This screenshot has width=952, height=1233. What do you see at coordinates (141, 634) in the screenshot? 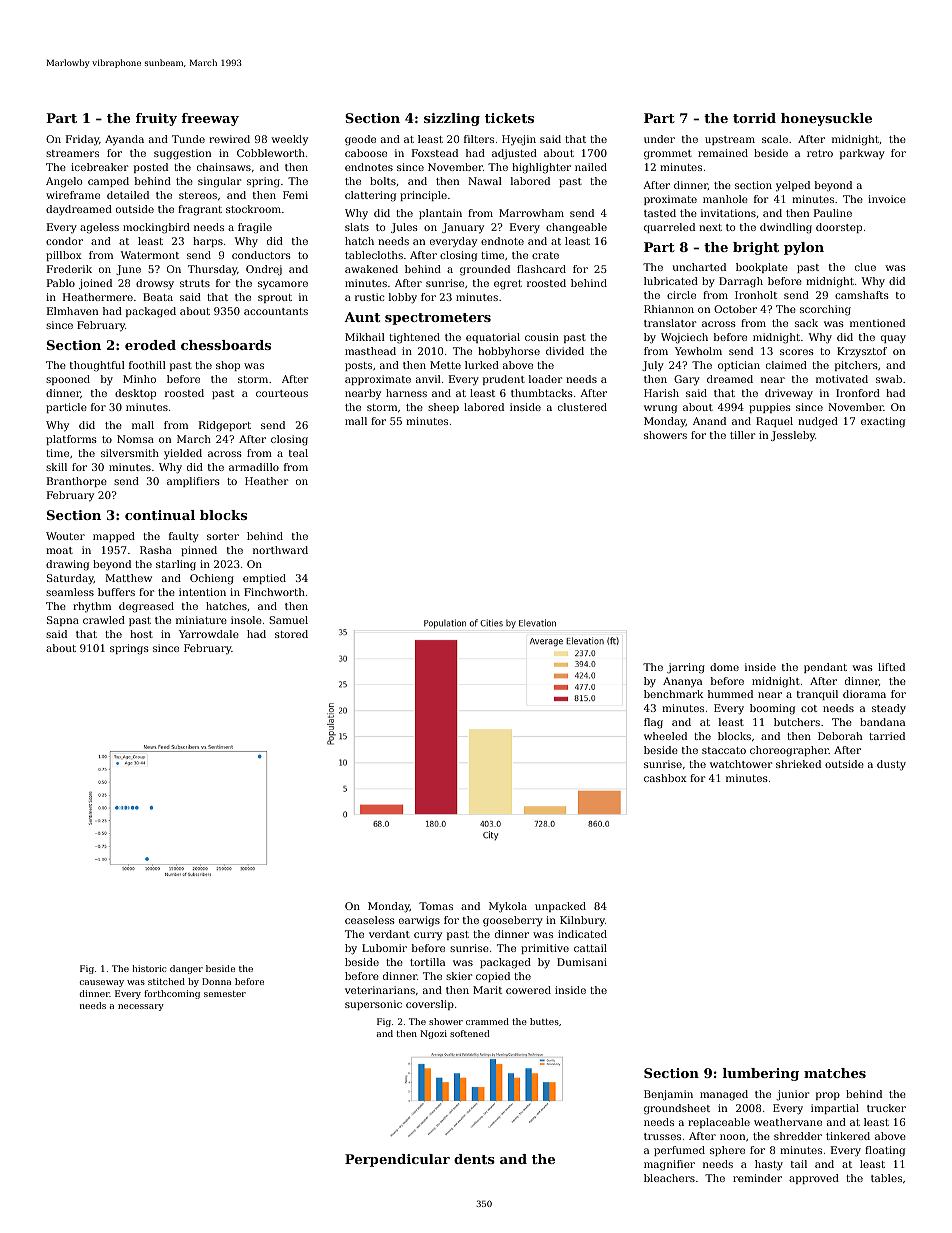
I see `host` at bounding box center [141, 634].
